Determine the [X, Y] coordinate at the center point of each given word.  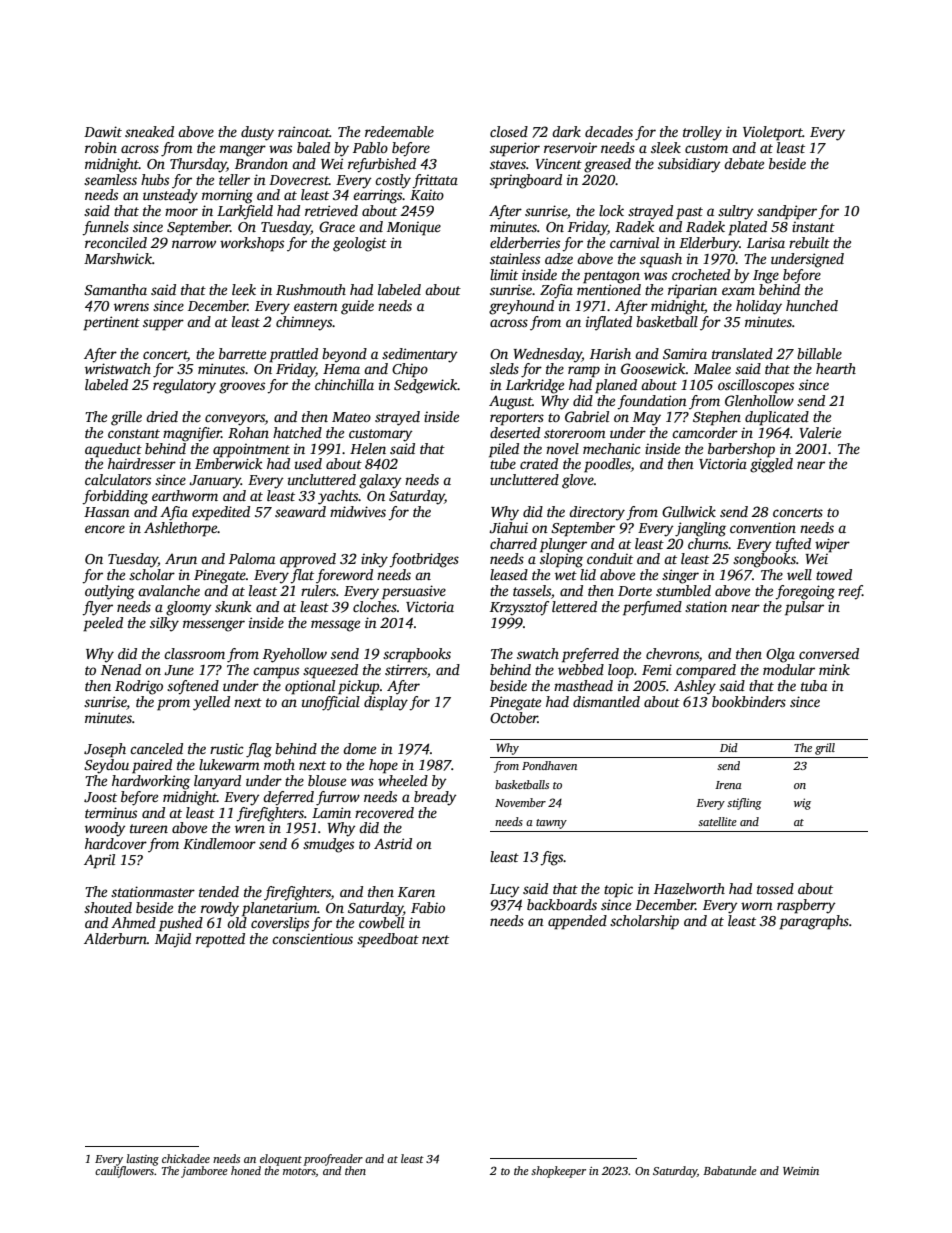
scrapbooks [417, 655]
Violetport [773, 133]
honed [246, 1170]
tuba [814, 685]
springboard [526, 181]
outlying [110, 592]
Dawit [103, 131]
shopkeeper [558, 1172]
